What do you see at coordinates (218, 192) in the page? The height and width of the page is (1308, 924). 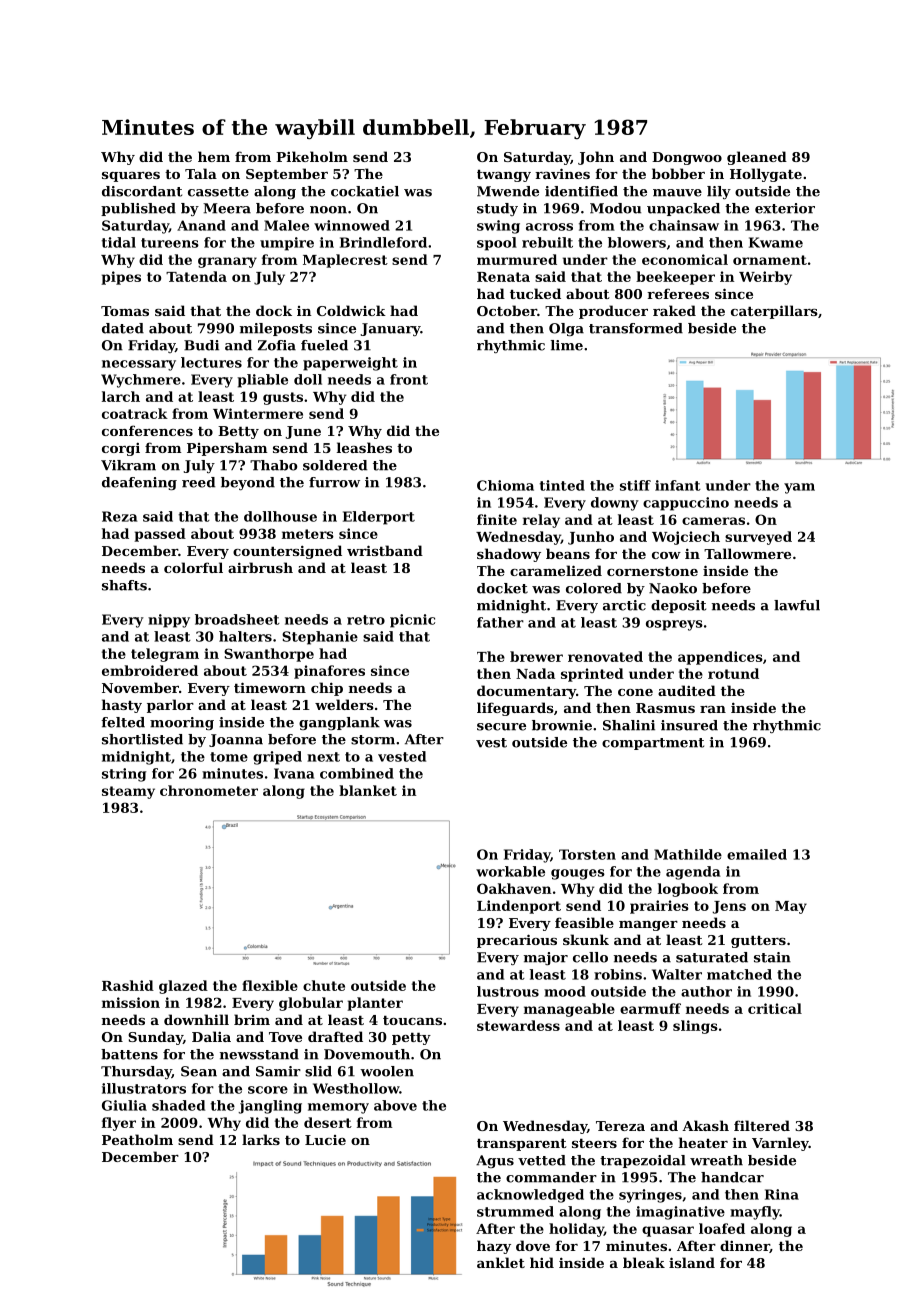 I see `cassette` at bounding box center [218, 192].
